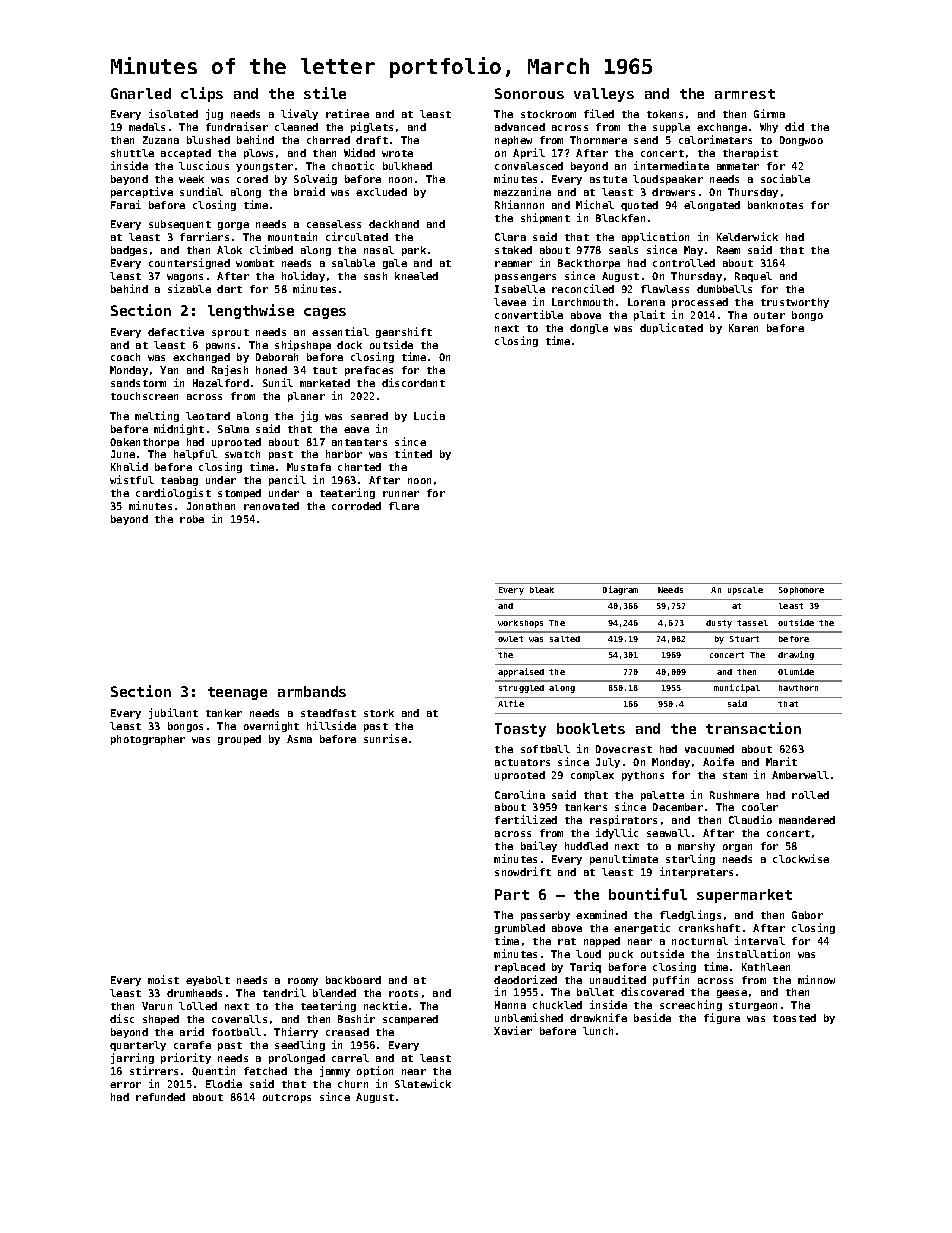 This screenshot has width=952, height=1233. Describe the element at coordinates (801, 141) in the screenshot. I see `Dongwoo` at that location.
